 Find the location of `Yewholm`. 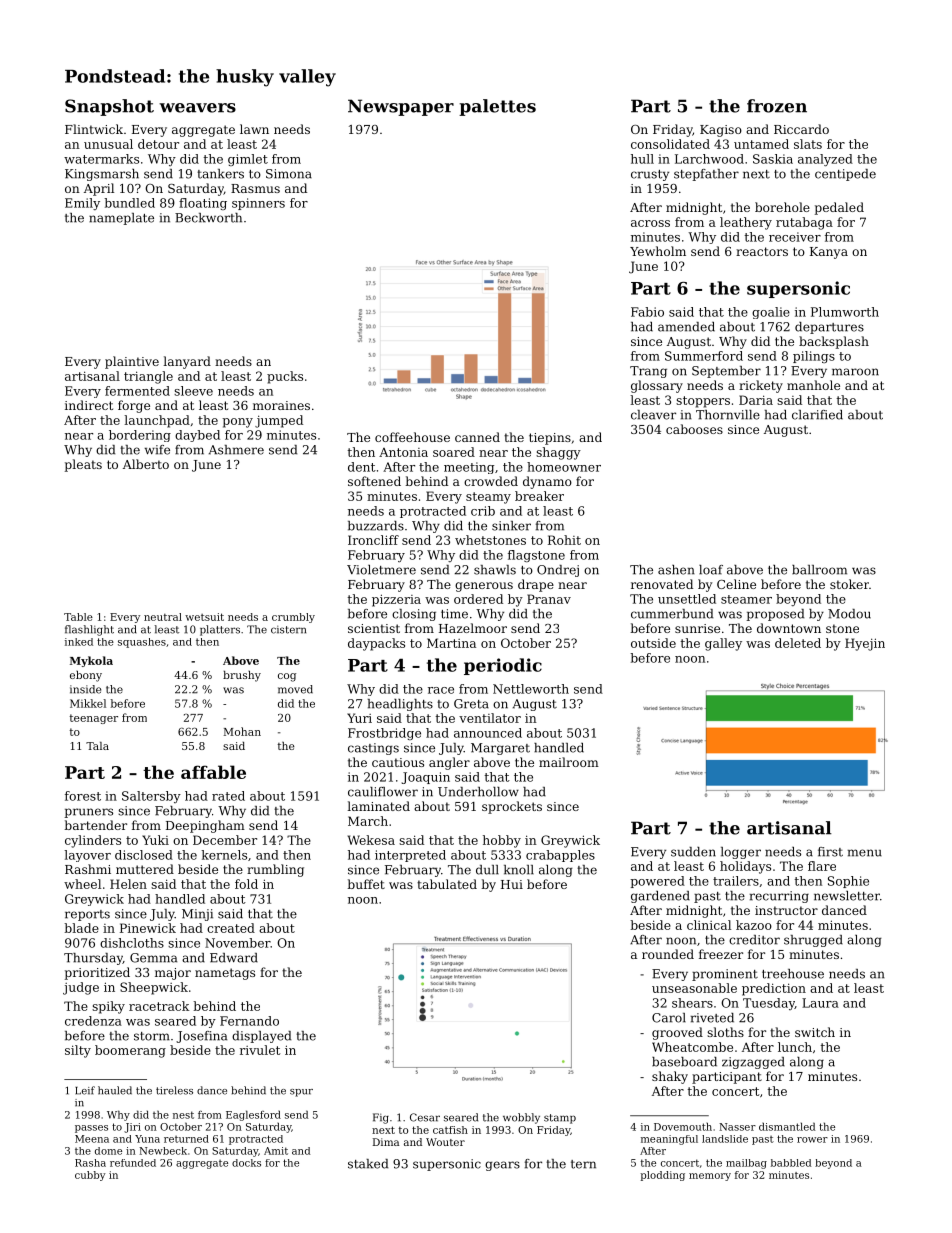

Yewholm is located at coordinates (658, 251).
